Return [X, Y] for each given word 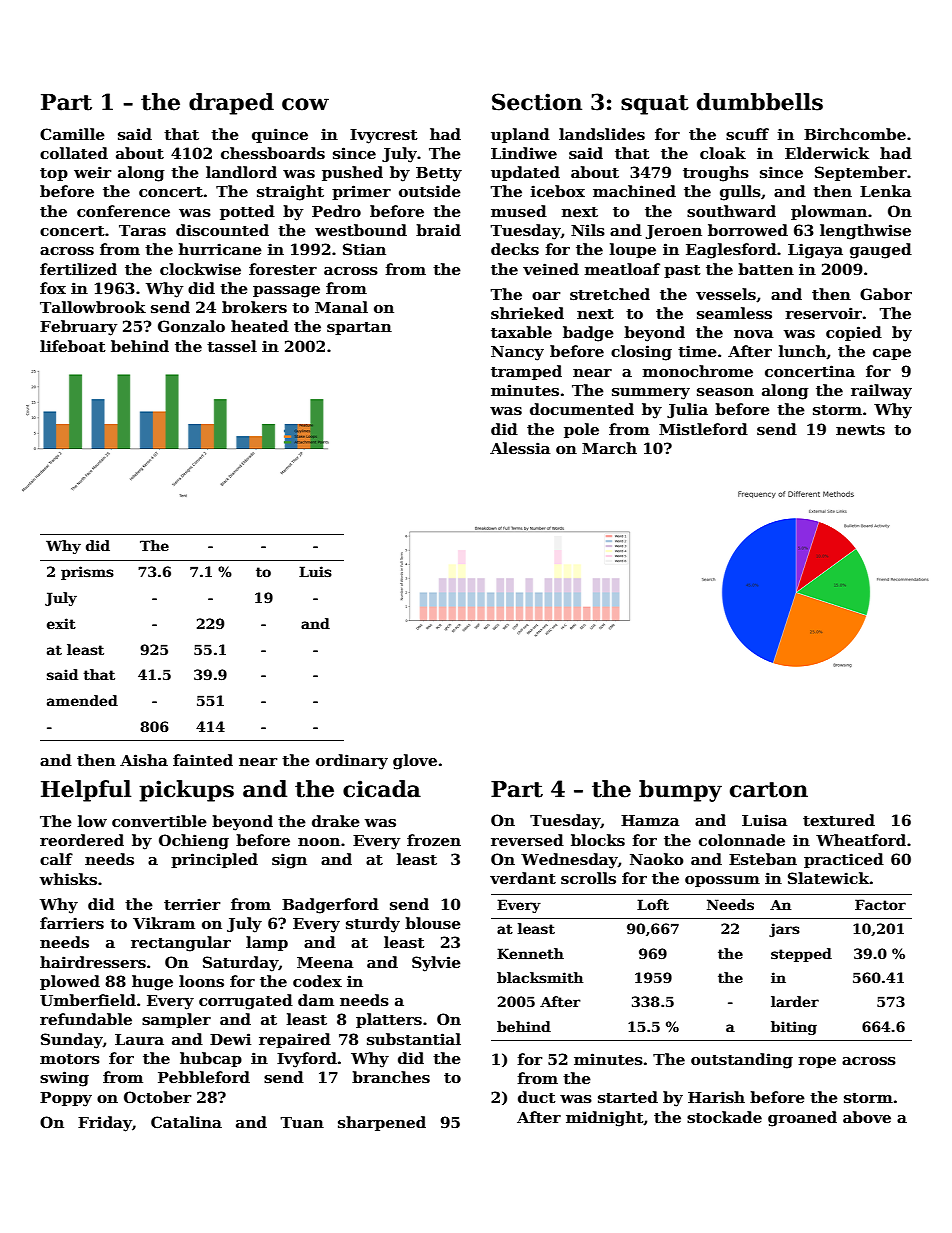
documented [582, 409]
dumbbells [760, 102]
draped [231, 104]
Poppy [66, 1099]
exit [61, 623]
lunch [802, 351]
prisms [87, 573]
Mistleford [703, 429]
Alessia [520, 448]
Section [537, 102]
